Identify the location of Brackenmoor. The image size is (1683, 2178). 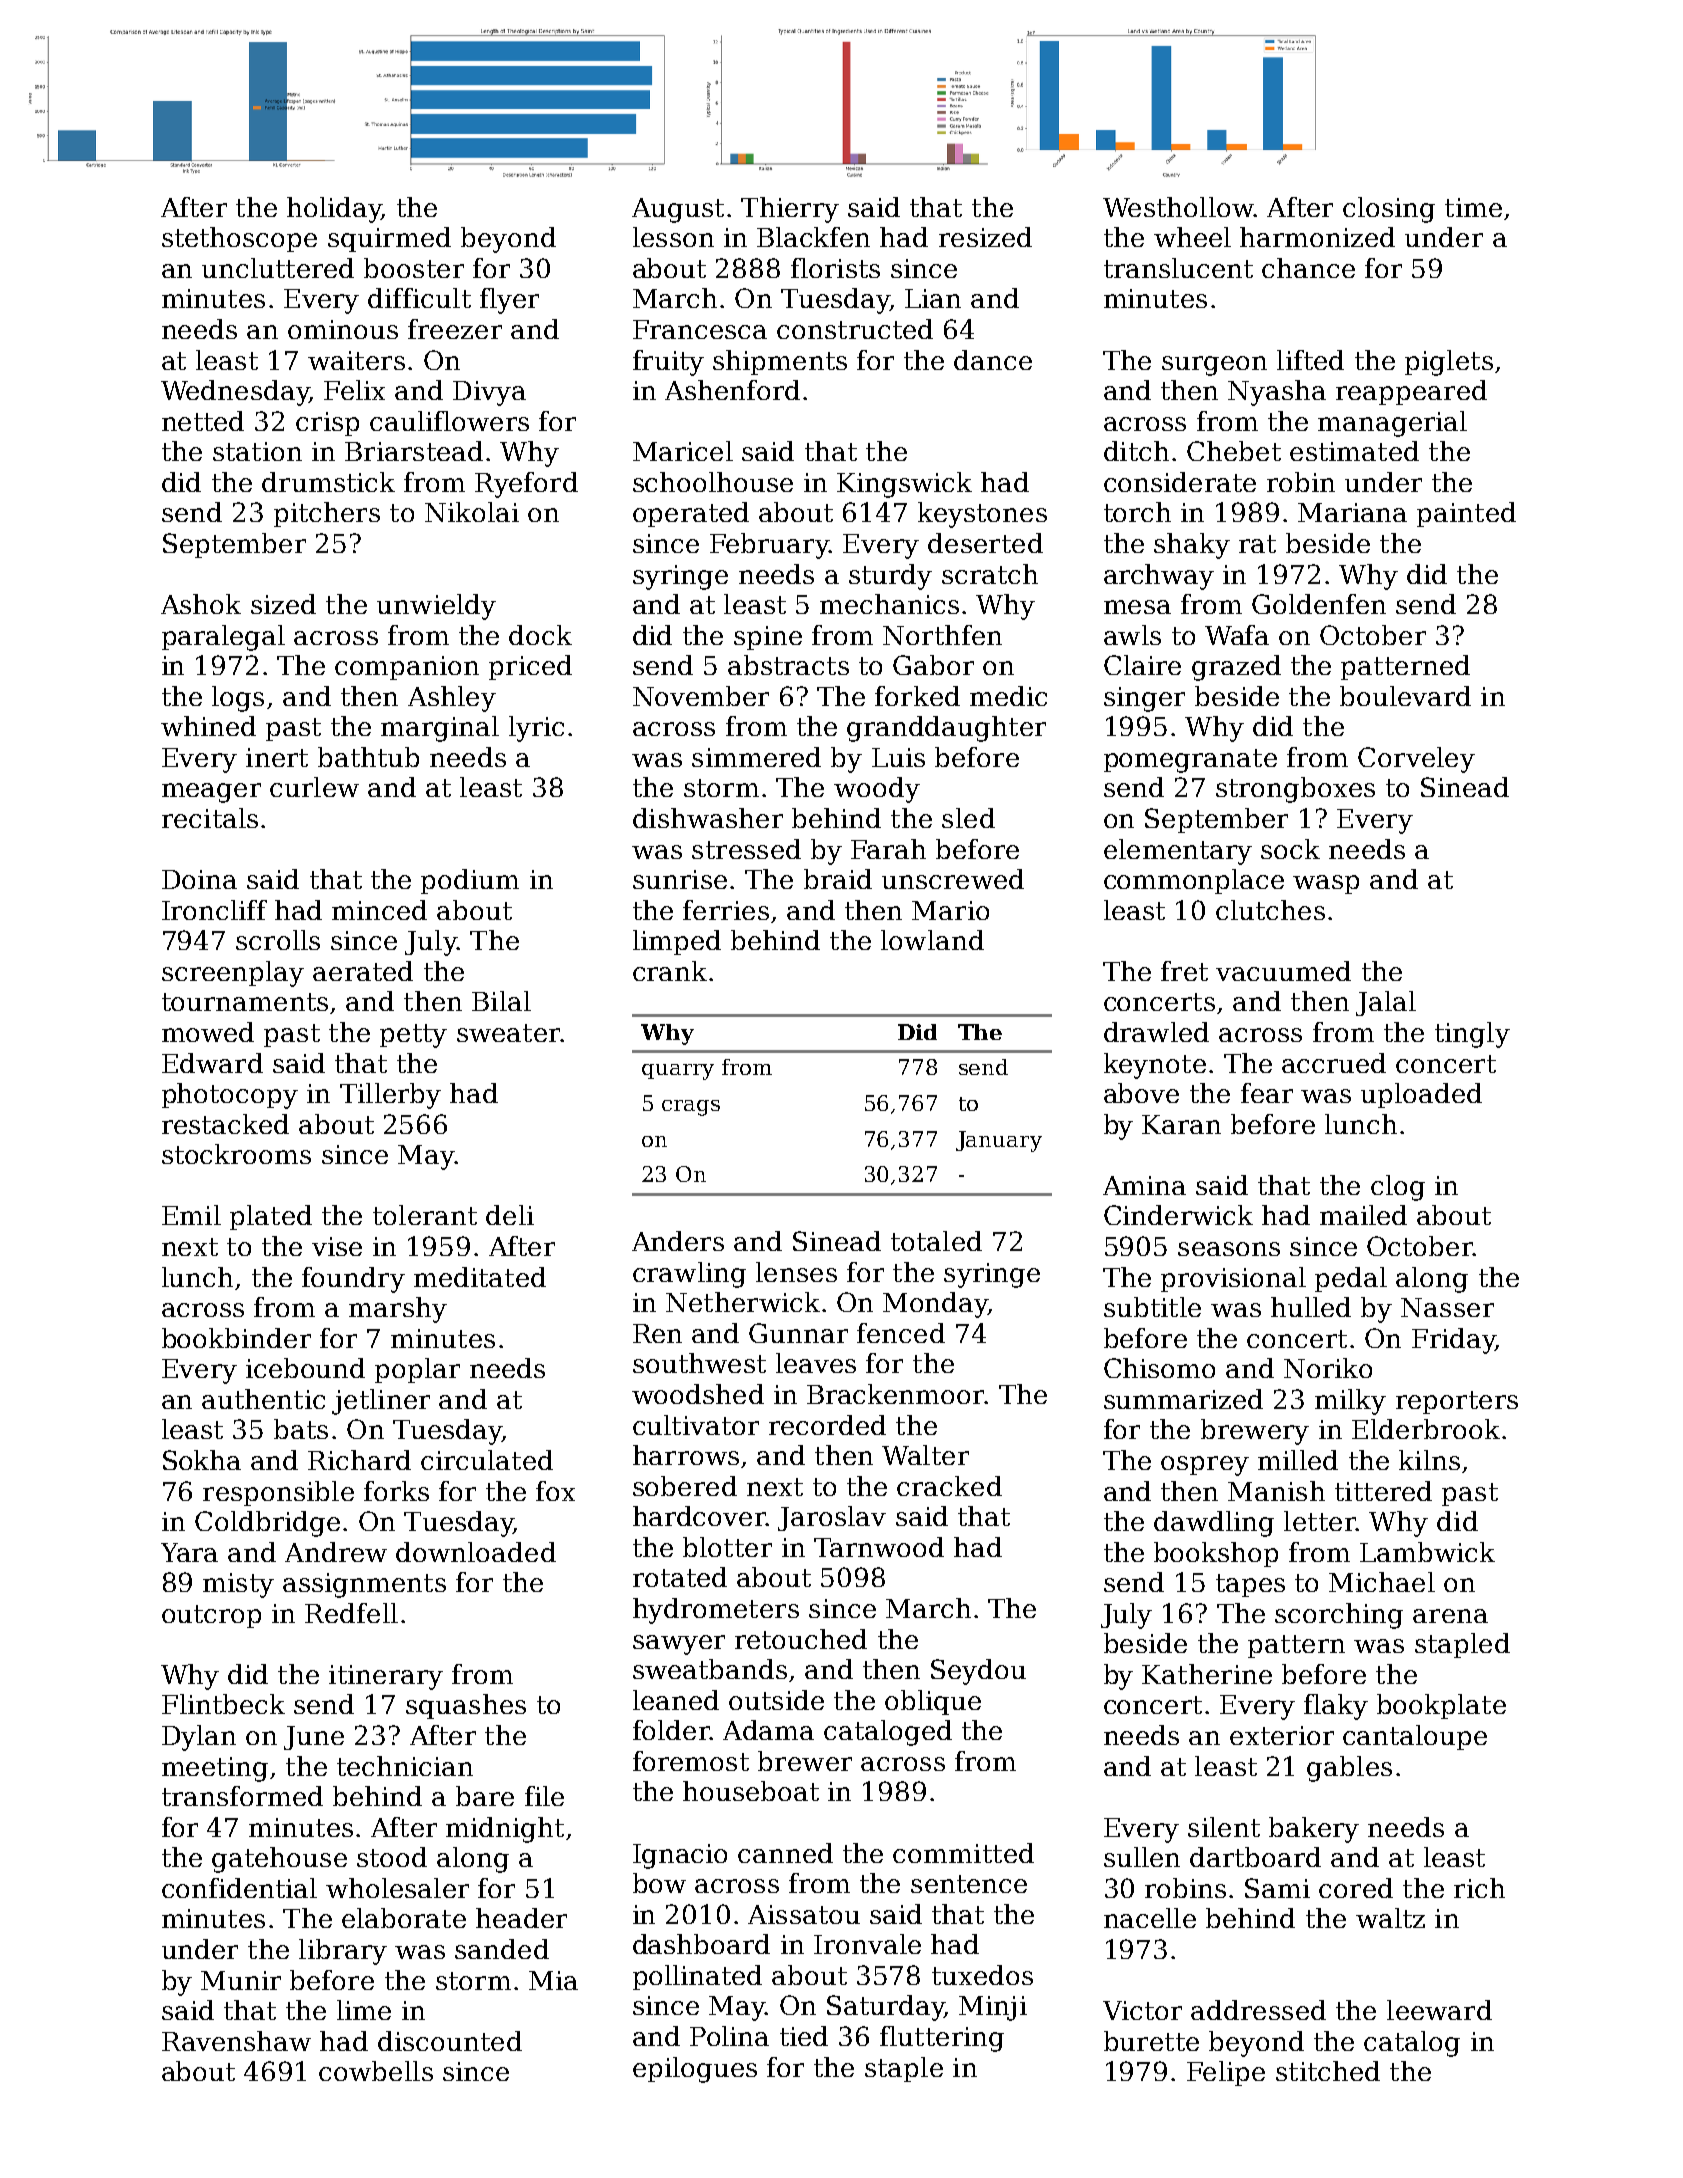
(896, 1394).
